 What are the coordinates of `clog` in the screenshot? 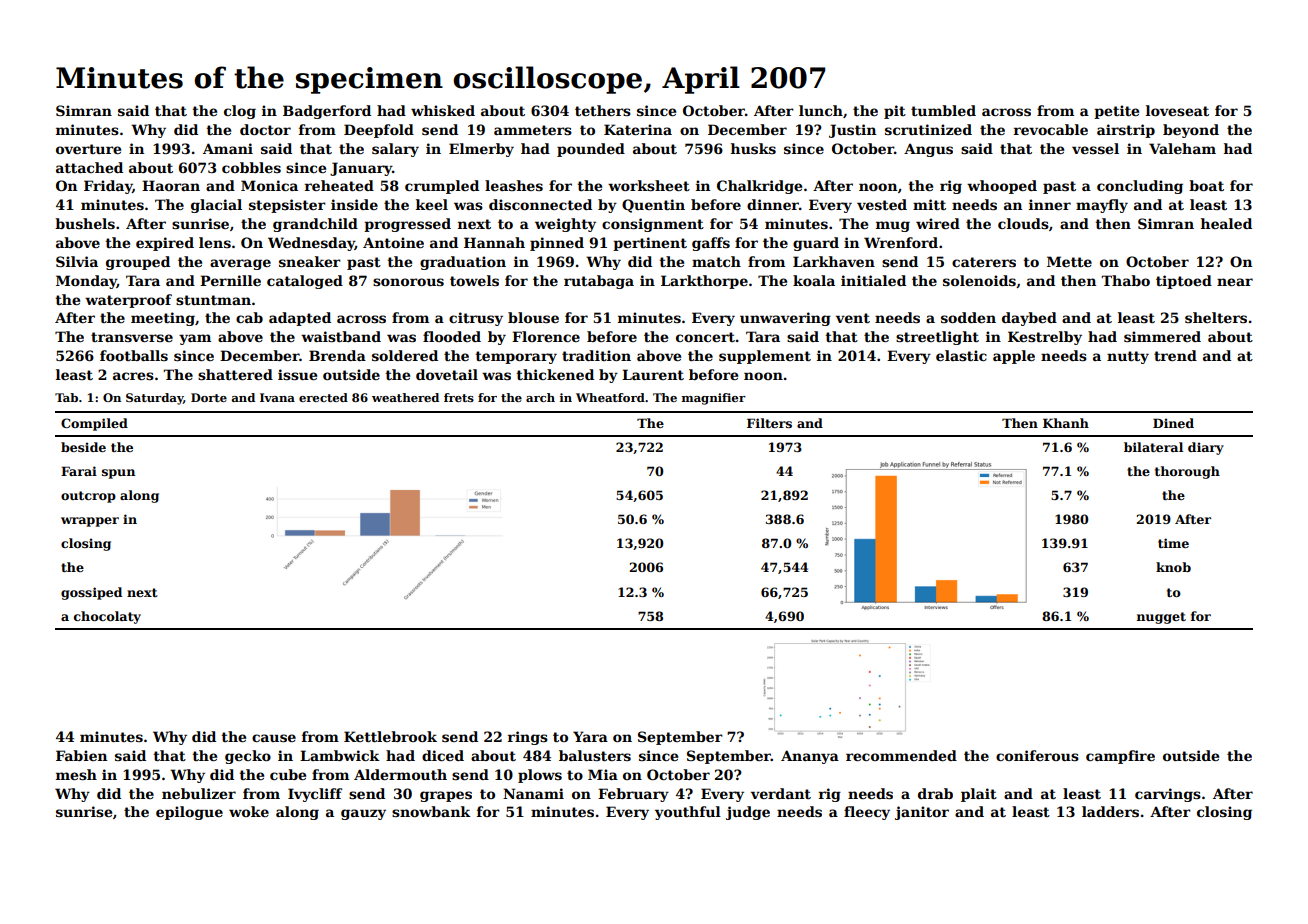 It's located at (240, 112).
